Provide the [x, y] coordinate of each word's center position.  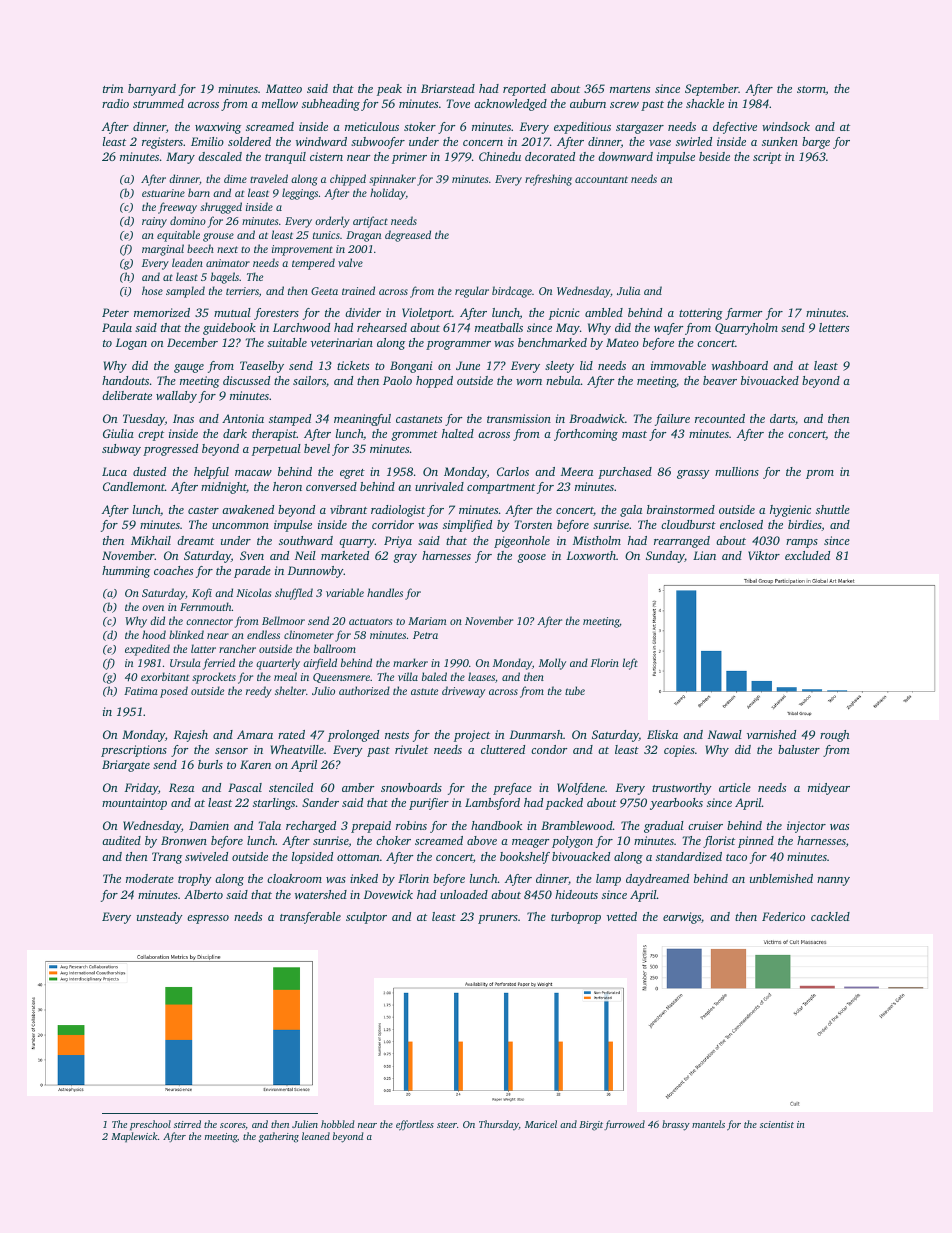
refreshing [548, 180]
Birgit [591, 1126]
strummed [158, 103]
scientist [777, 1124]
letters [834, 327]
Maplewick [134, 1137]
